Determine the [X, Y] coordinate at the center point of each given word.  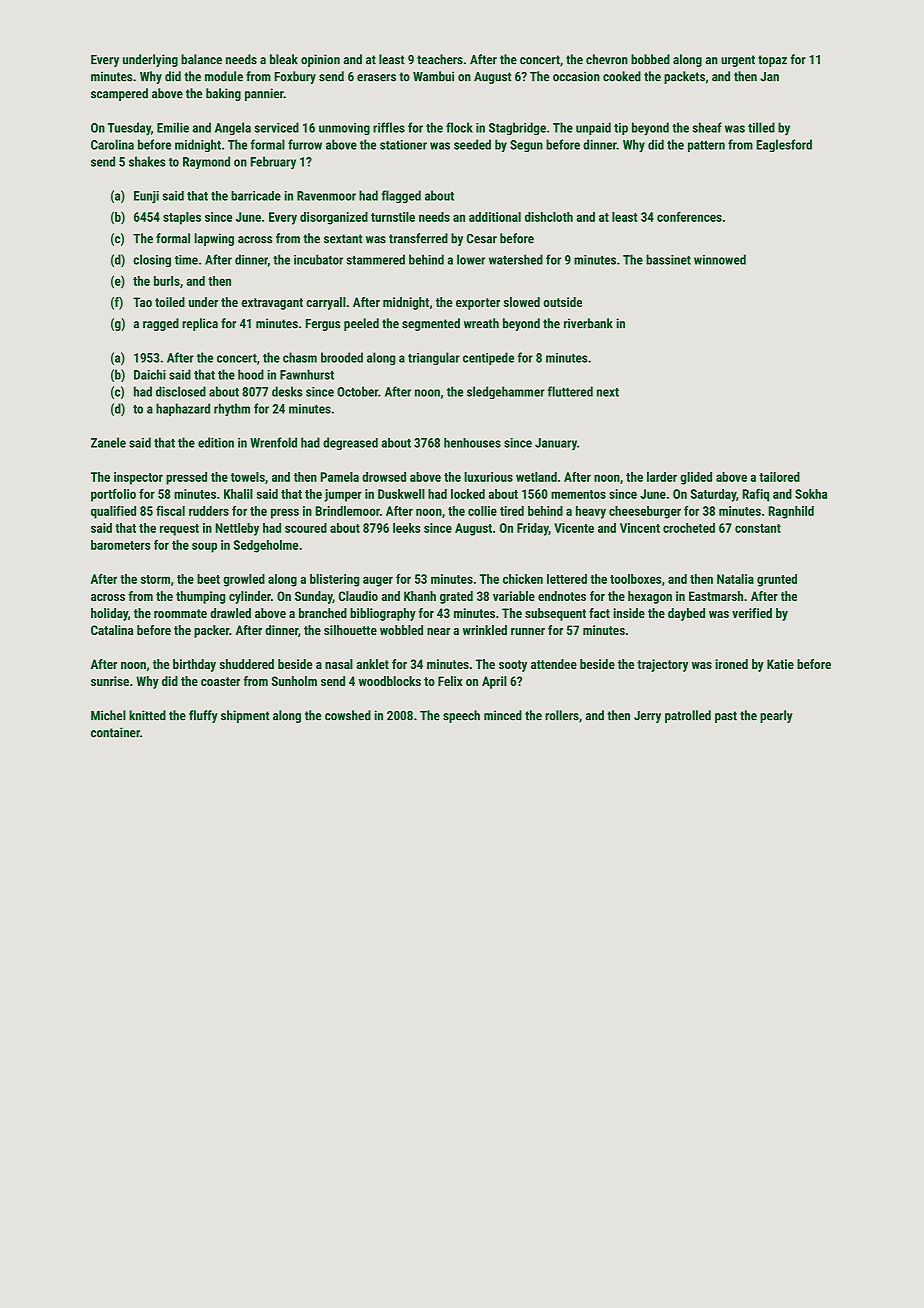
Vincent [640, 528]
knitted [147, 715]
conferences [689, 216]
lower [471, 259]
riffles [389, 127]
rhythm [232, 409]
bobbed [650, 59]
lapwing [214, 239]
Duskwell [401, 494]
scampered [119, 94]
